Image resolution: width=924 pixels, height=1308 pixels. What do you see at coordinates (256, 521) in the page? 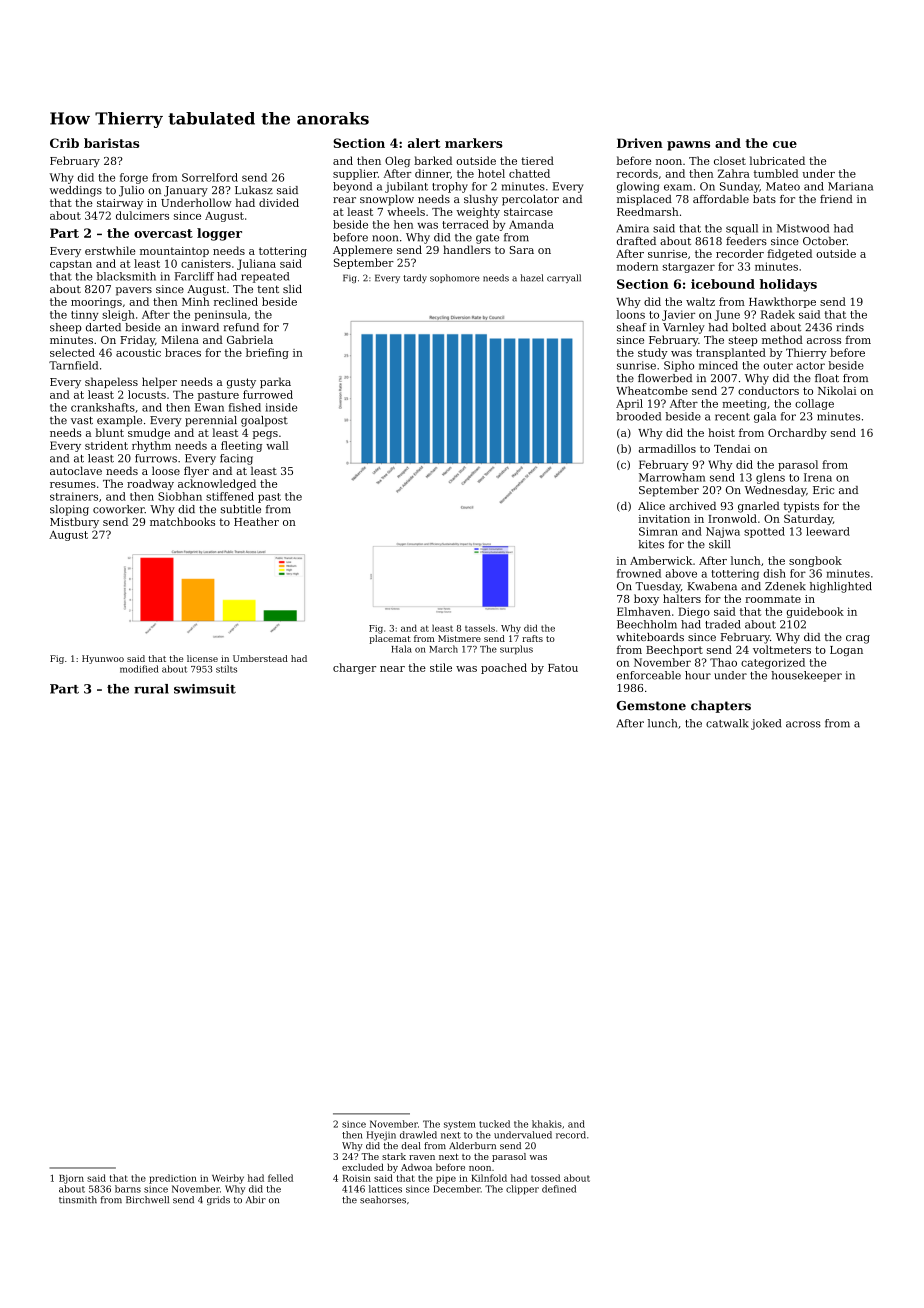
I see `Heather` at bounding box center [256, 521].
